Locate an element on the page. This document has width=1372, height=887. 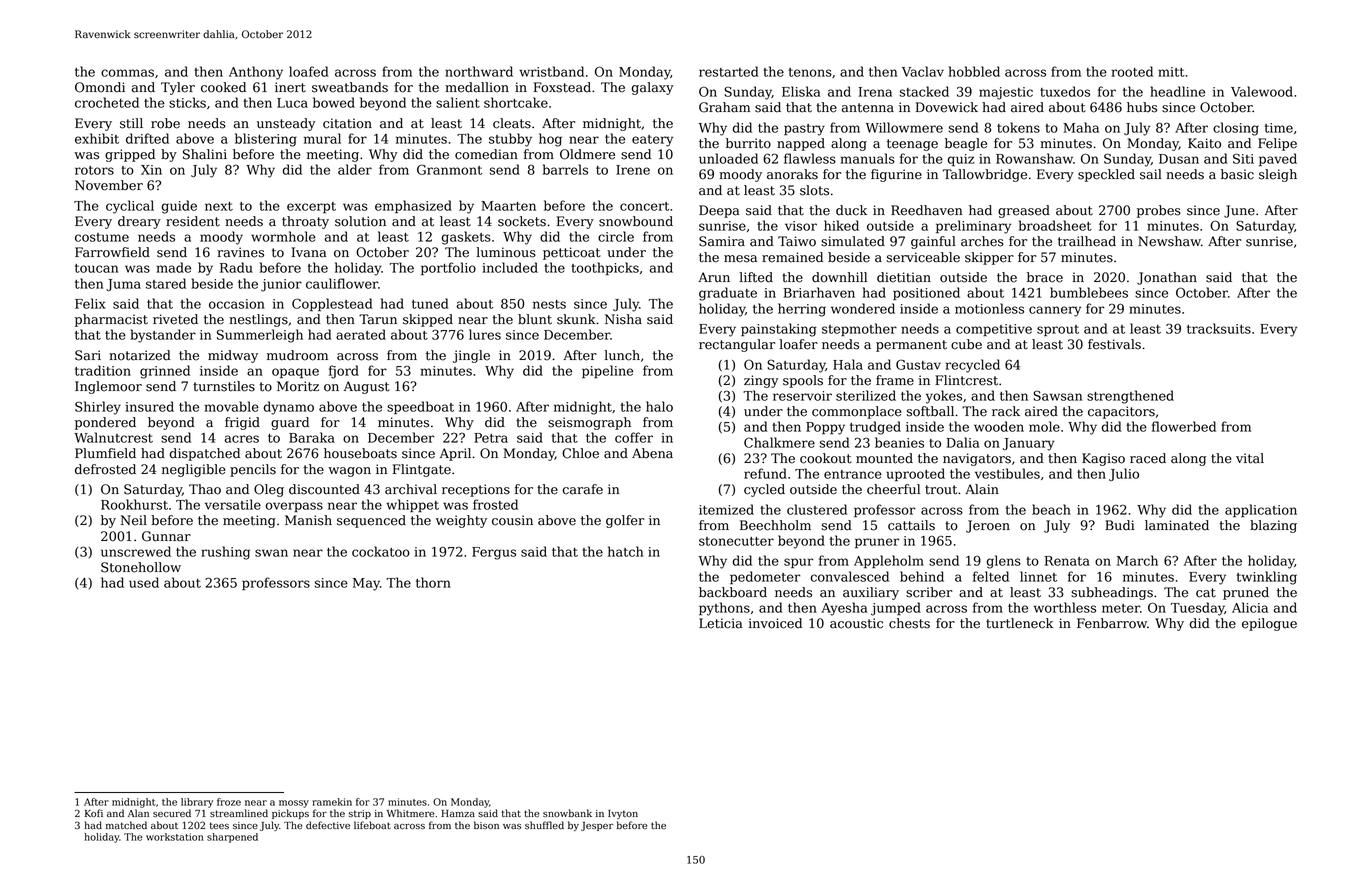
Kofi is located at coordinates (94, 813).
